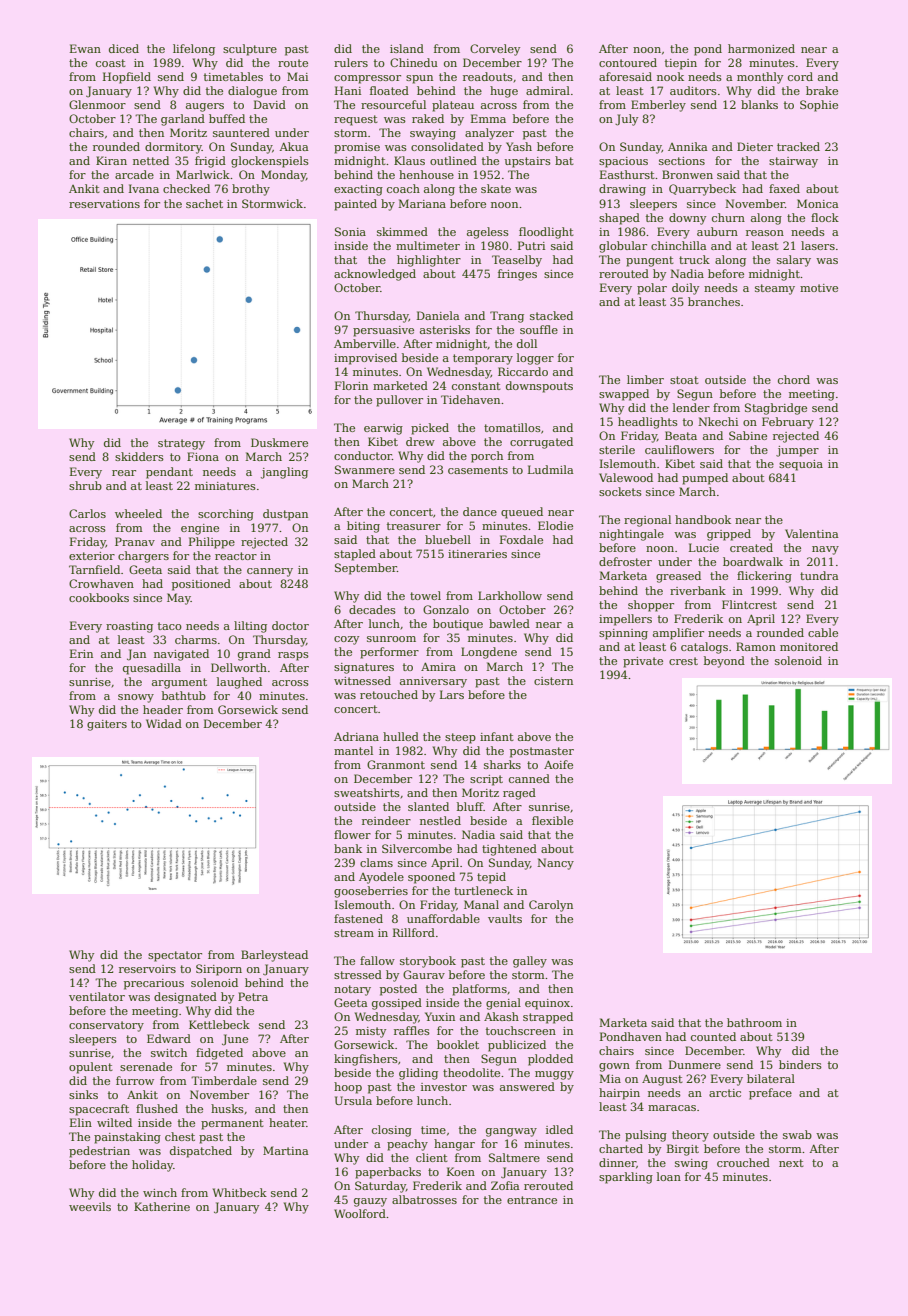 The width and height of the screenshot is (908, 1316). Describe the element at coordinates (356, 736) in the screenshot. I see `Adriana` at that location.
